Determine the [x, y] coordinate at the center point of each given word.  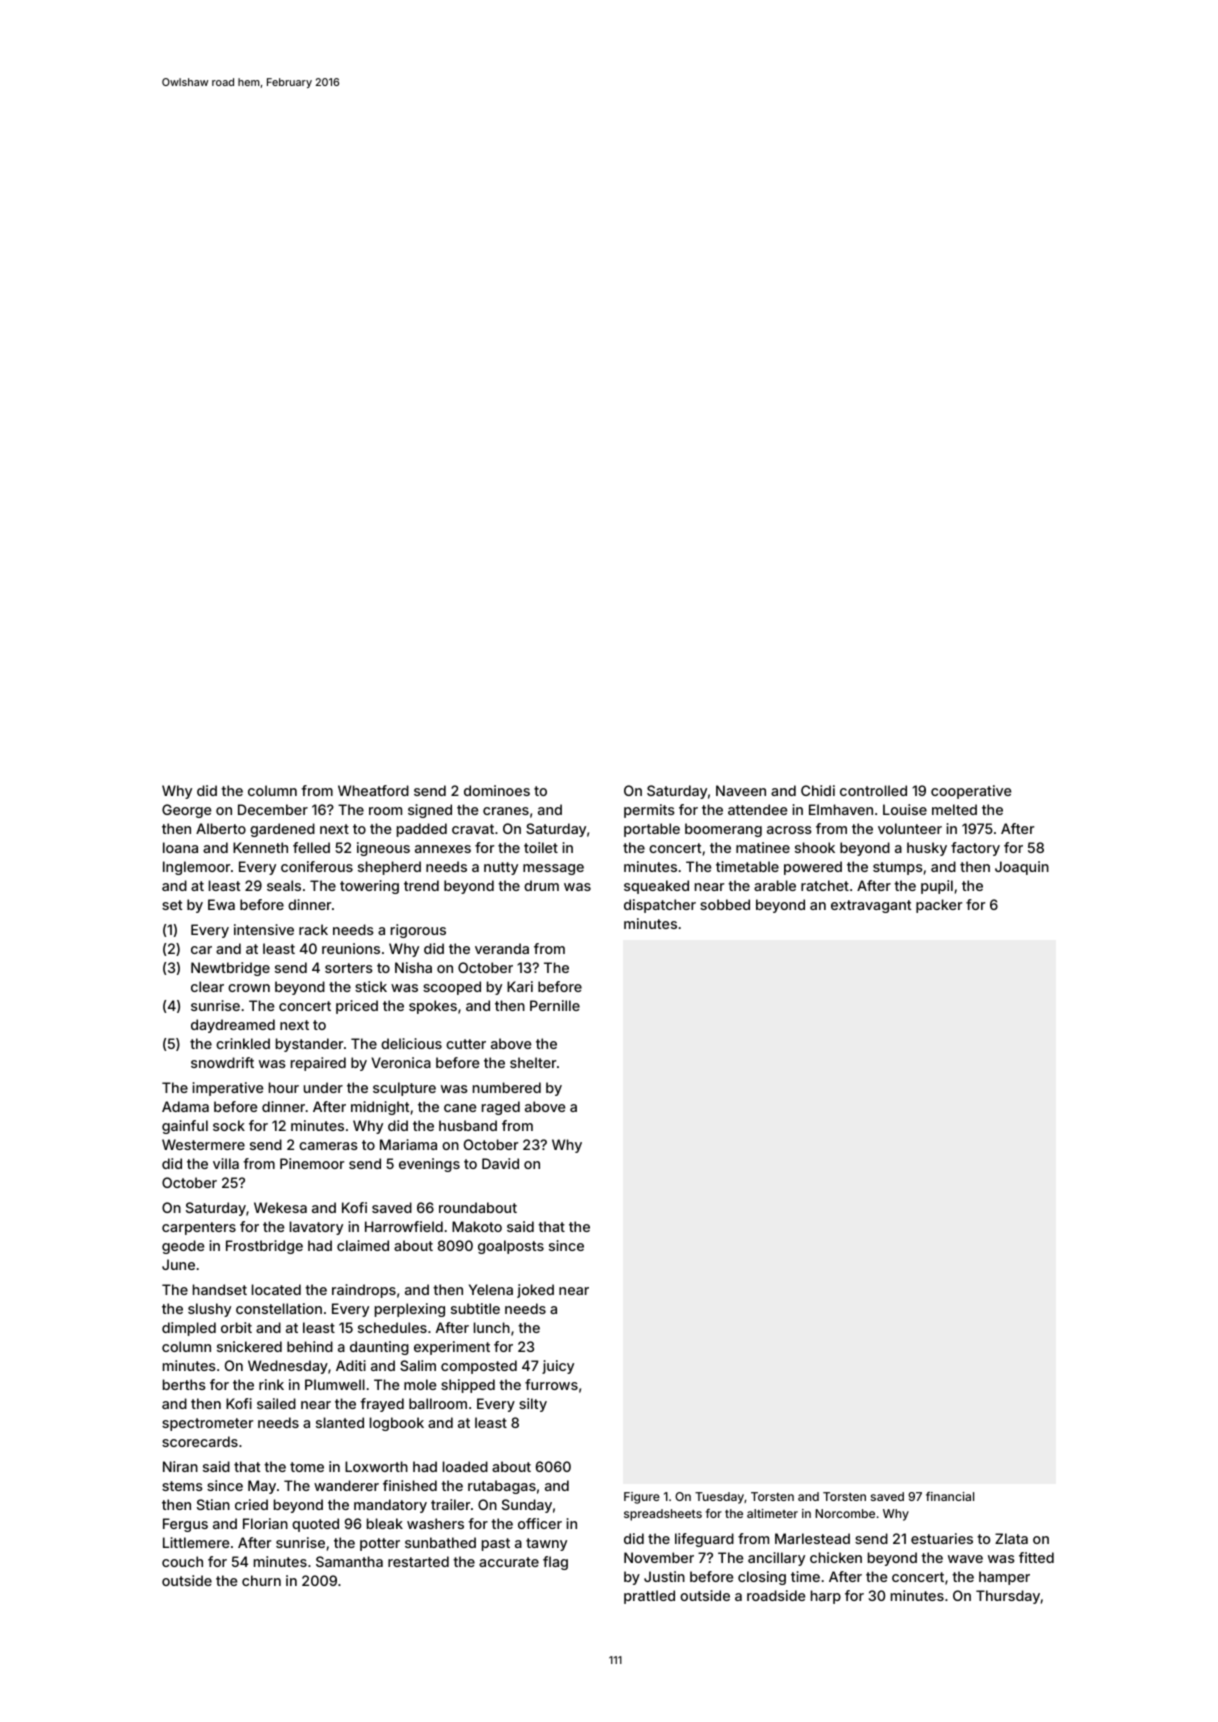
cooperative [971, 792]
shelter [533, 1062]
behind [310, 1346]
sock [229, 1125]
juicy [558, 1367]
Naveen [741, 790]
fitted [1036, 1557]
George [186, 811]
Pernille [555, 1005]
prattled [649, 1597]
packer [939, 906]
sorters [349, 968]
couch [182, 1561]
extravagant [871, 906]
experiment [452, 1348]
